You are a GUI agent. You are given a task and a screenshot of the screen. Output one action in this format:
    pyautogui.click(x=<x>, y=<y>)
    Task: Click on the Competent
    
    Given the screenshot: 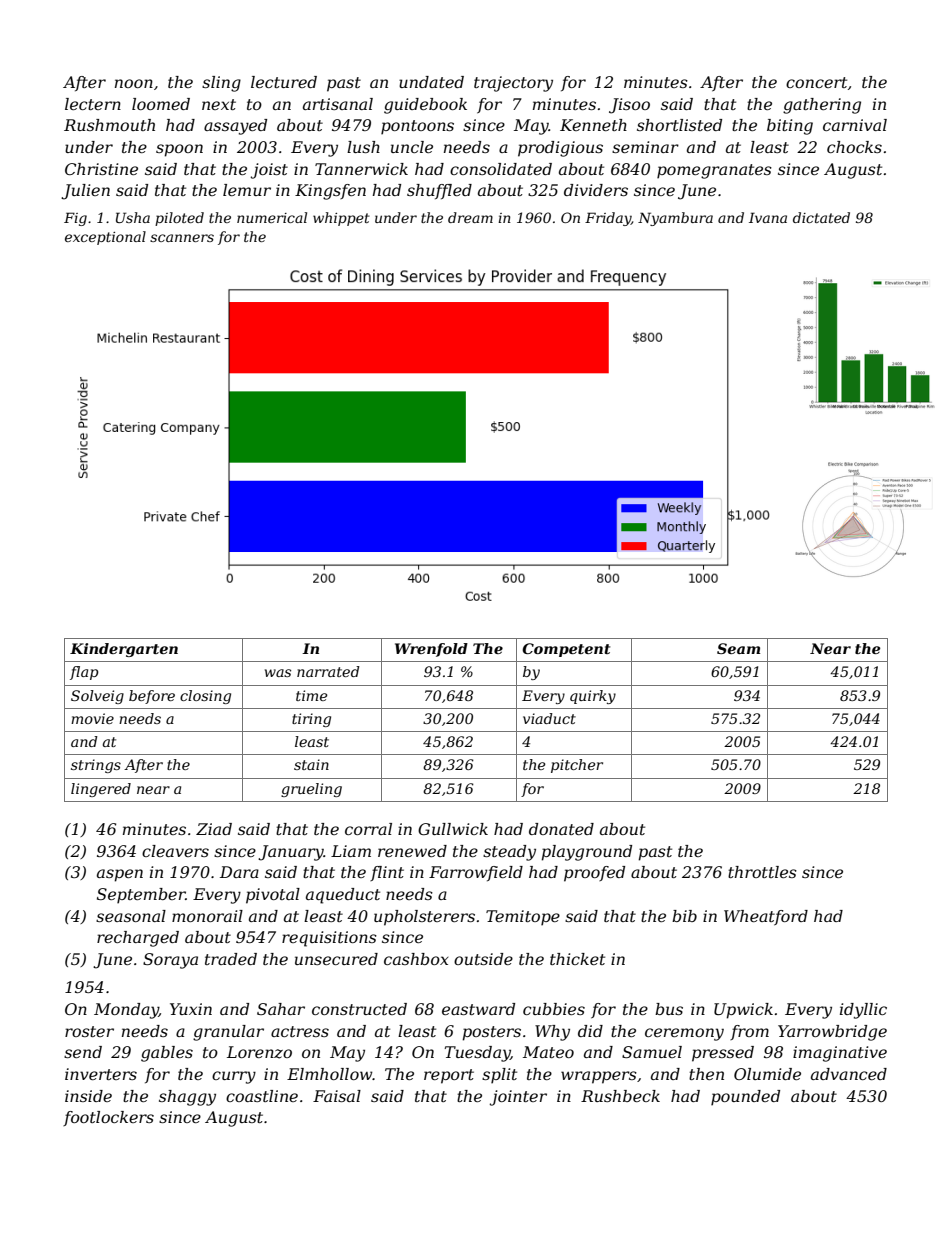 What is the action you would take?
    pyautogui.click(x=566, y=650)
